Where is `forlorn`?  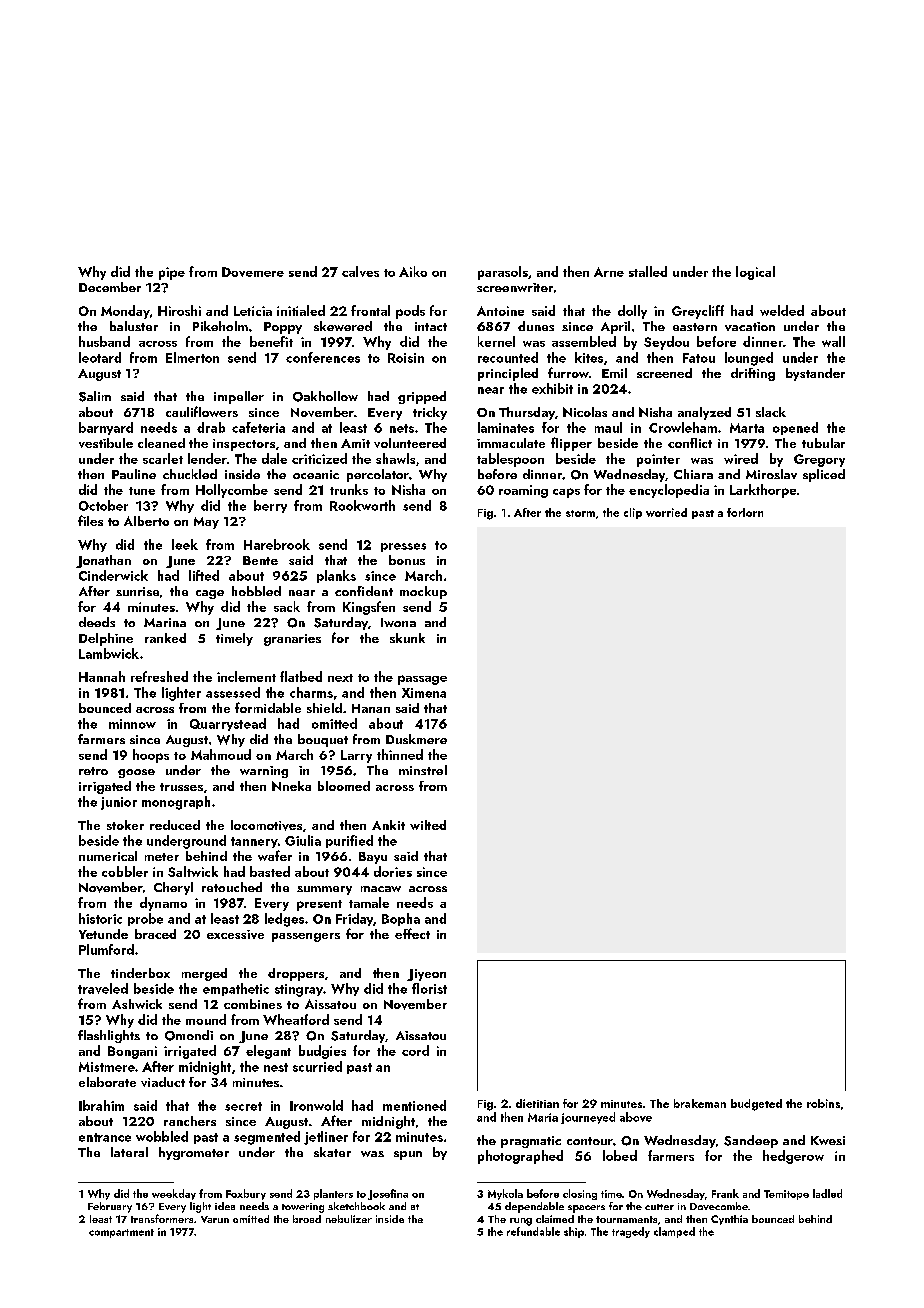
forlorn is located at coordinates (745, 512).
